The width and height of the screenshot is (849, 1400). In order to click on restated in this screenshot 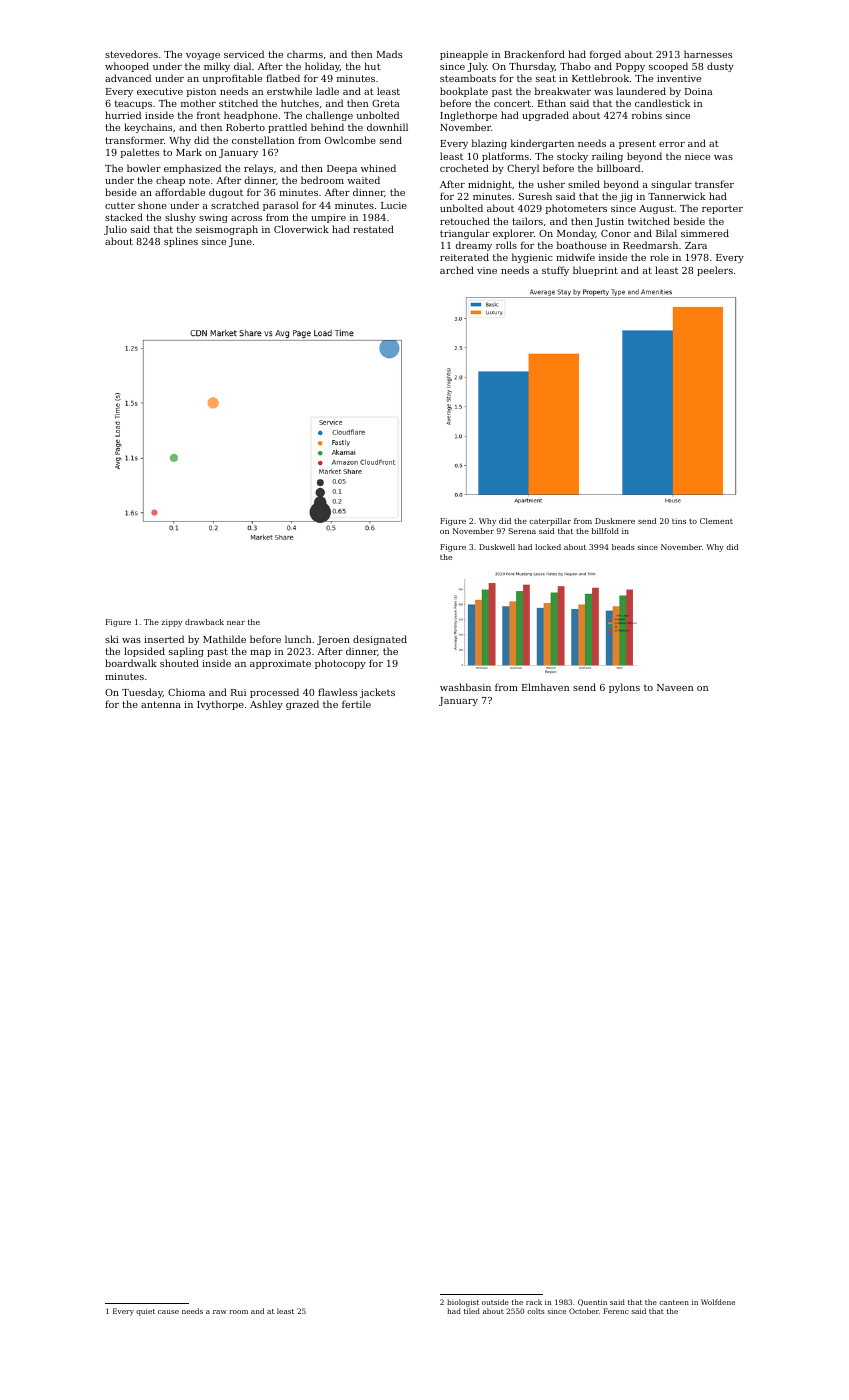, I will do `click(373, 229)`.
